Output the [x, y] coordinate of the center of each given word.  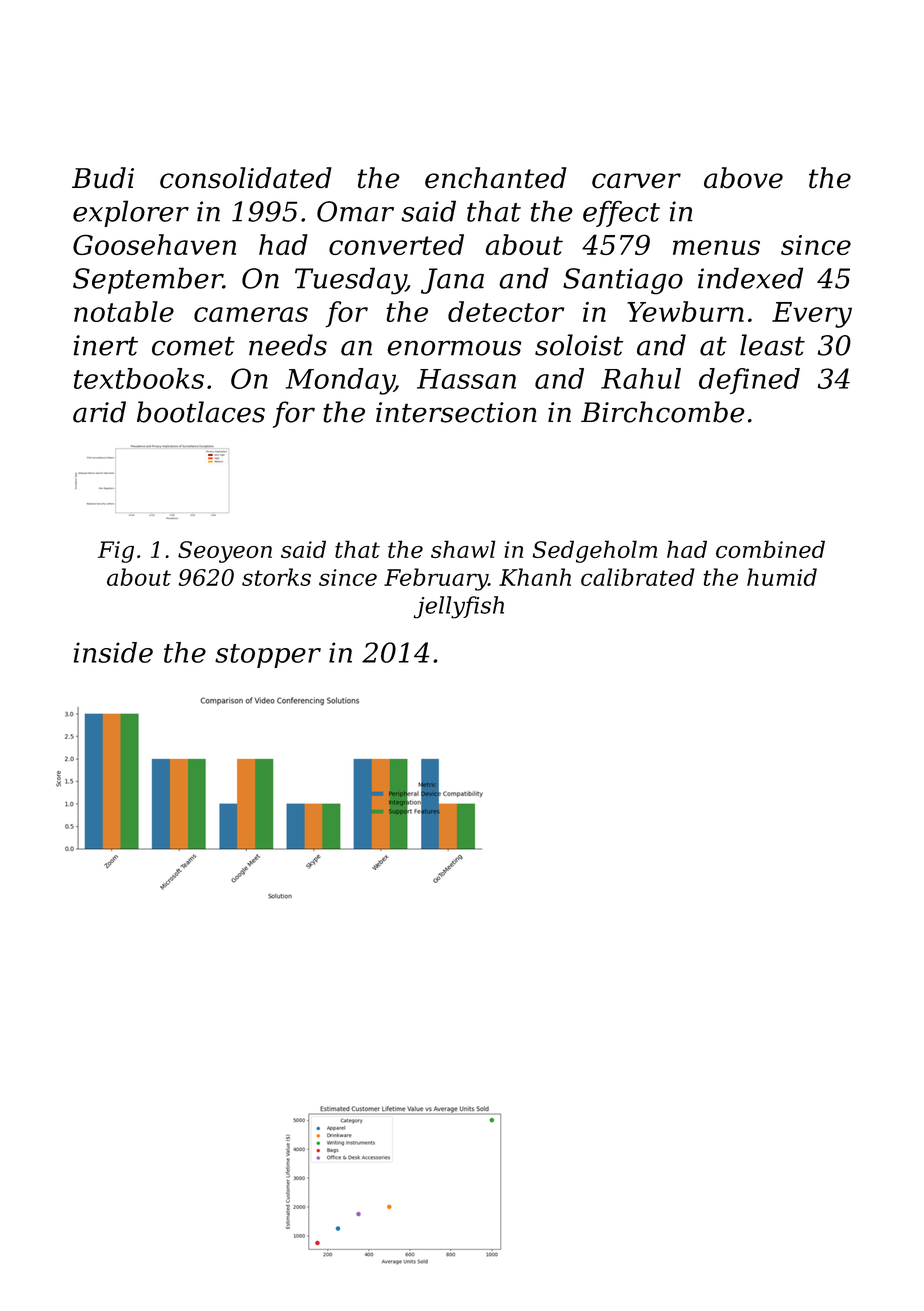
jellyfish [459, 607]
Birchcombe [663, 412]
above [743, 178]
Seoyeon [225, 552]
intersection [456, 412]
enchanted [496, 178]
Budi [103, 178]
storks [276, 577]
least [772, 345]
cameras [251, 314]
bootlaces [201, 412]
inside [113, 652]
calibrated [638, 577]
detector [506, 311]
